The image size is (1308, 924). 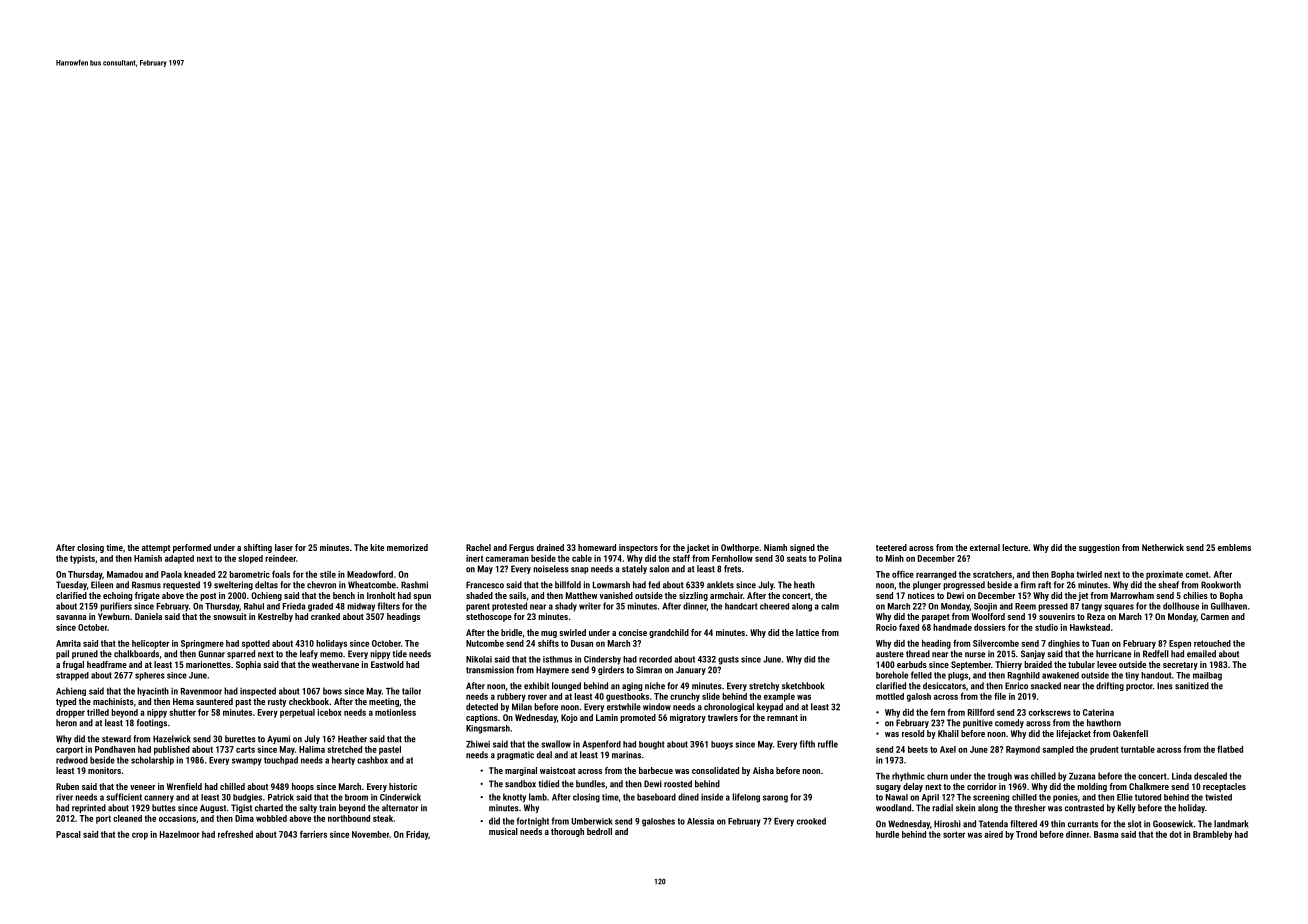 What do you see at coordinates (68, 834) in the screenshot?
I see `Pascal` at bounding box center [68, 834].
